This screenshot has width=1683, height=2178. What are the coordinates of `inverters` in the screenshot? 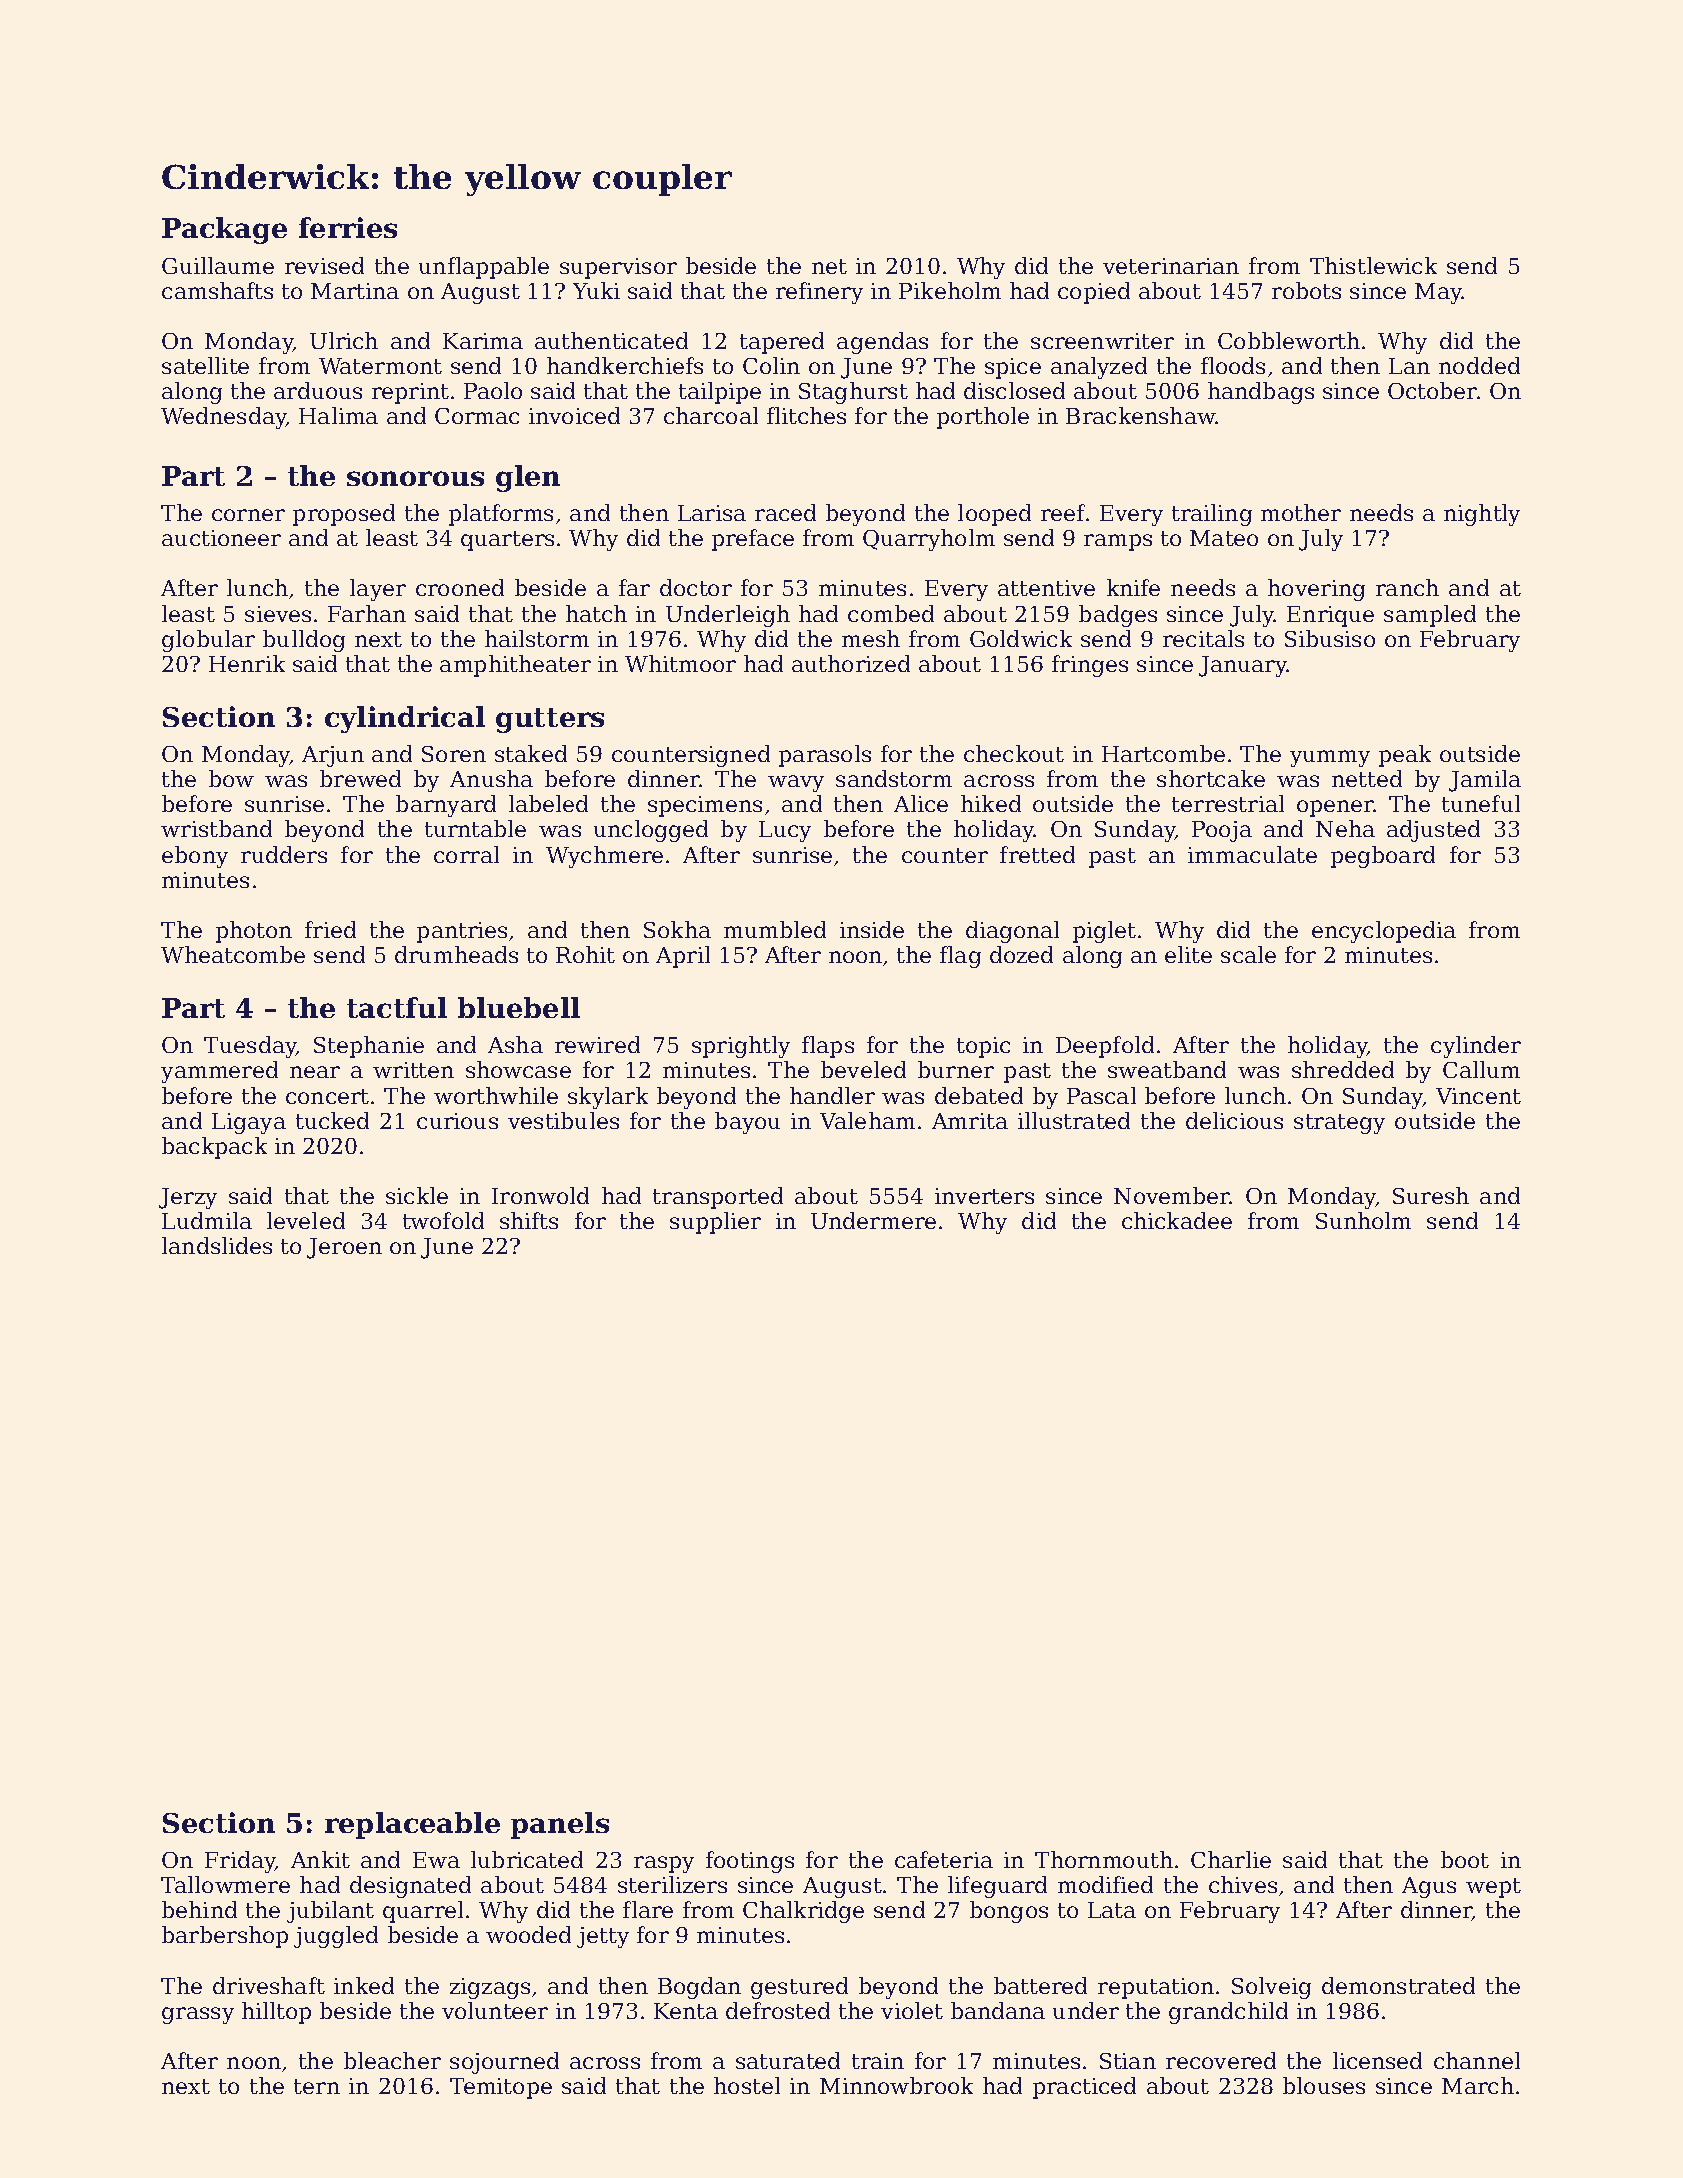 It's located at (984, 1196).
